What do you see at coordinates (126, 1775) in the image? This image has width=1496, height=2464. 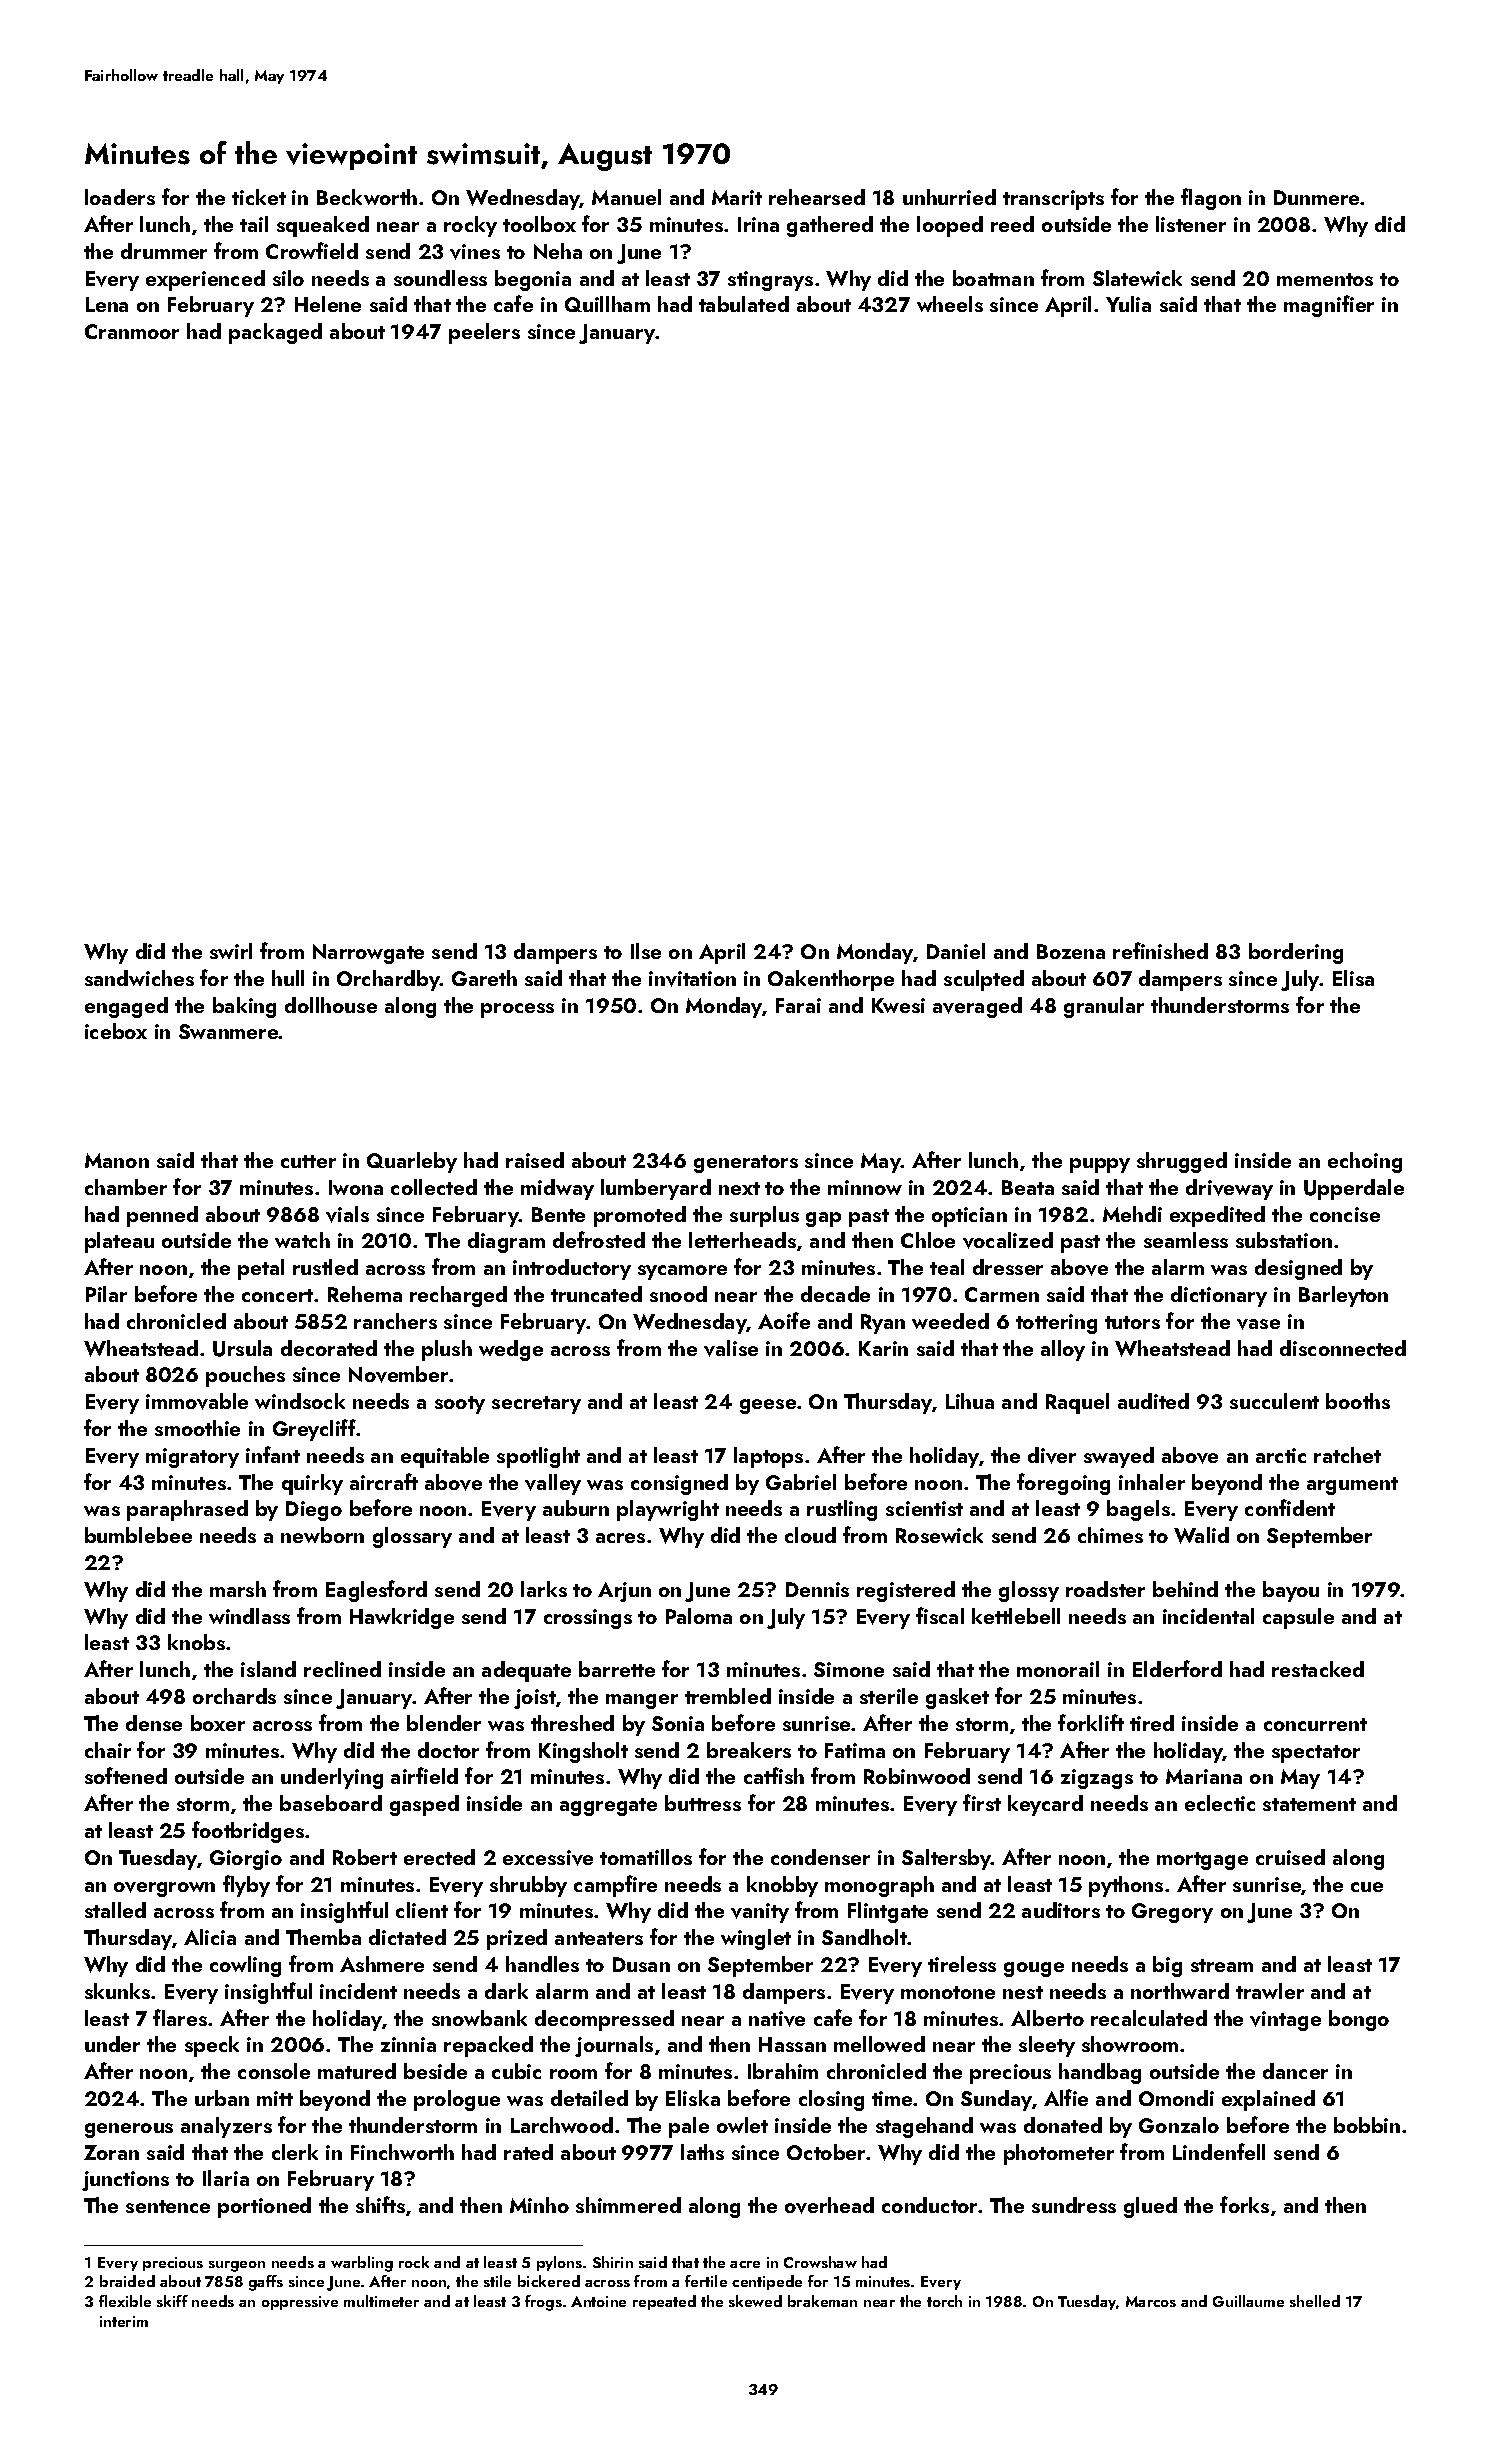 I see `softened` at bounding box center [126, 1775].
